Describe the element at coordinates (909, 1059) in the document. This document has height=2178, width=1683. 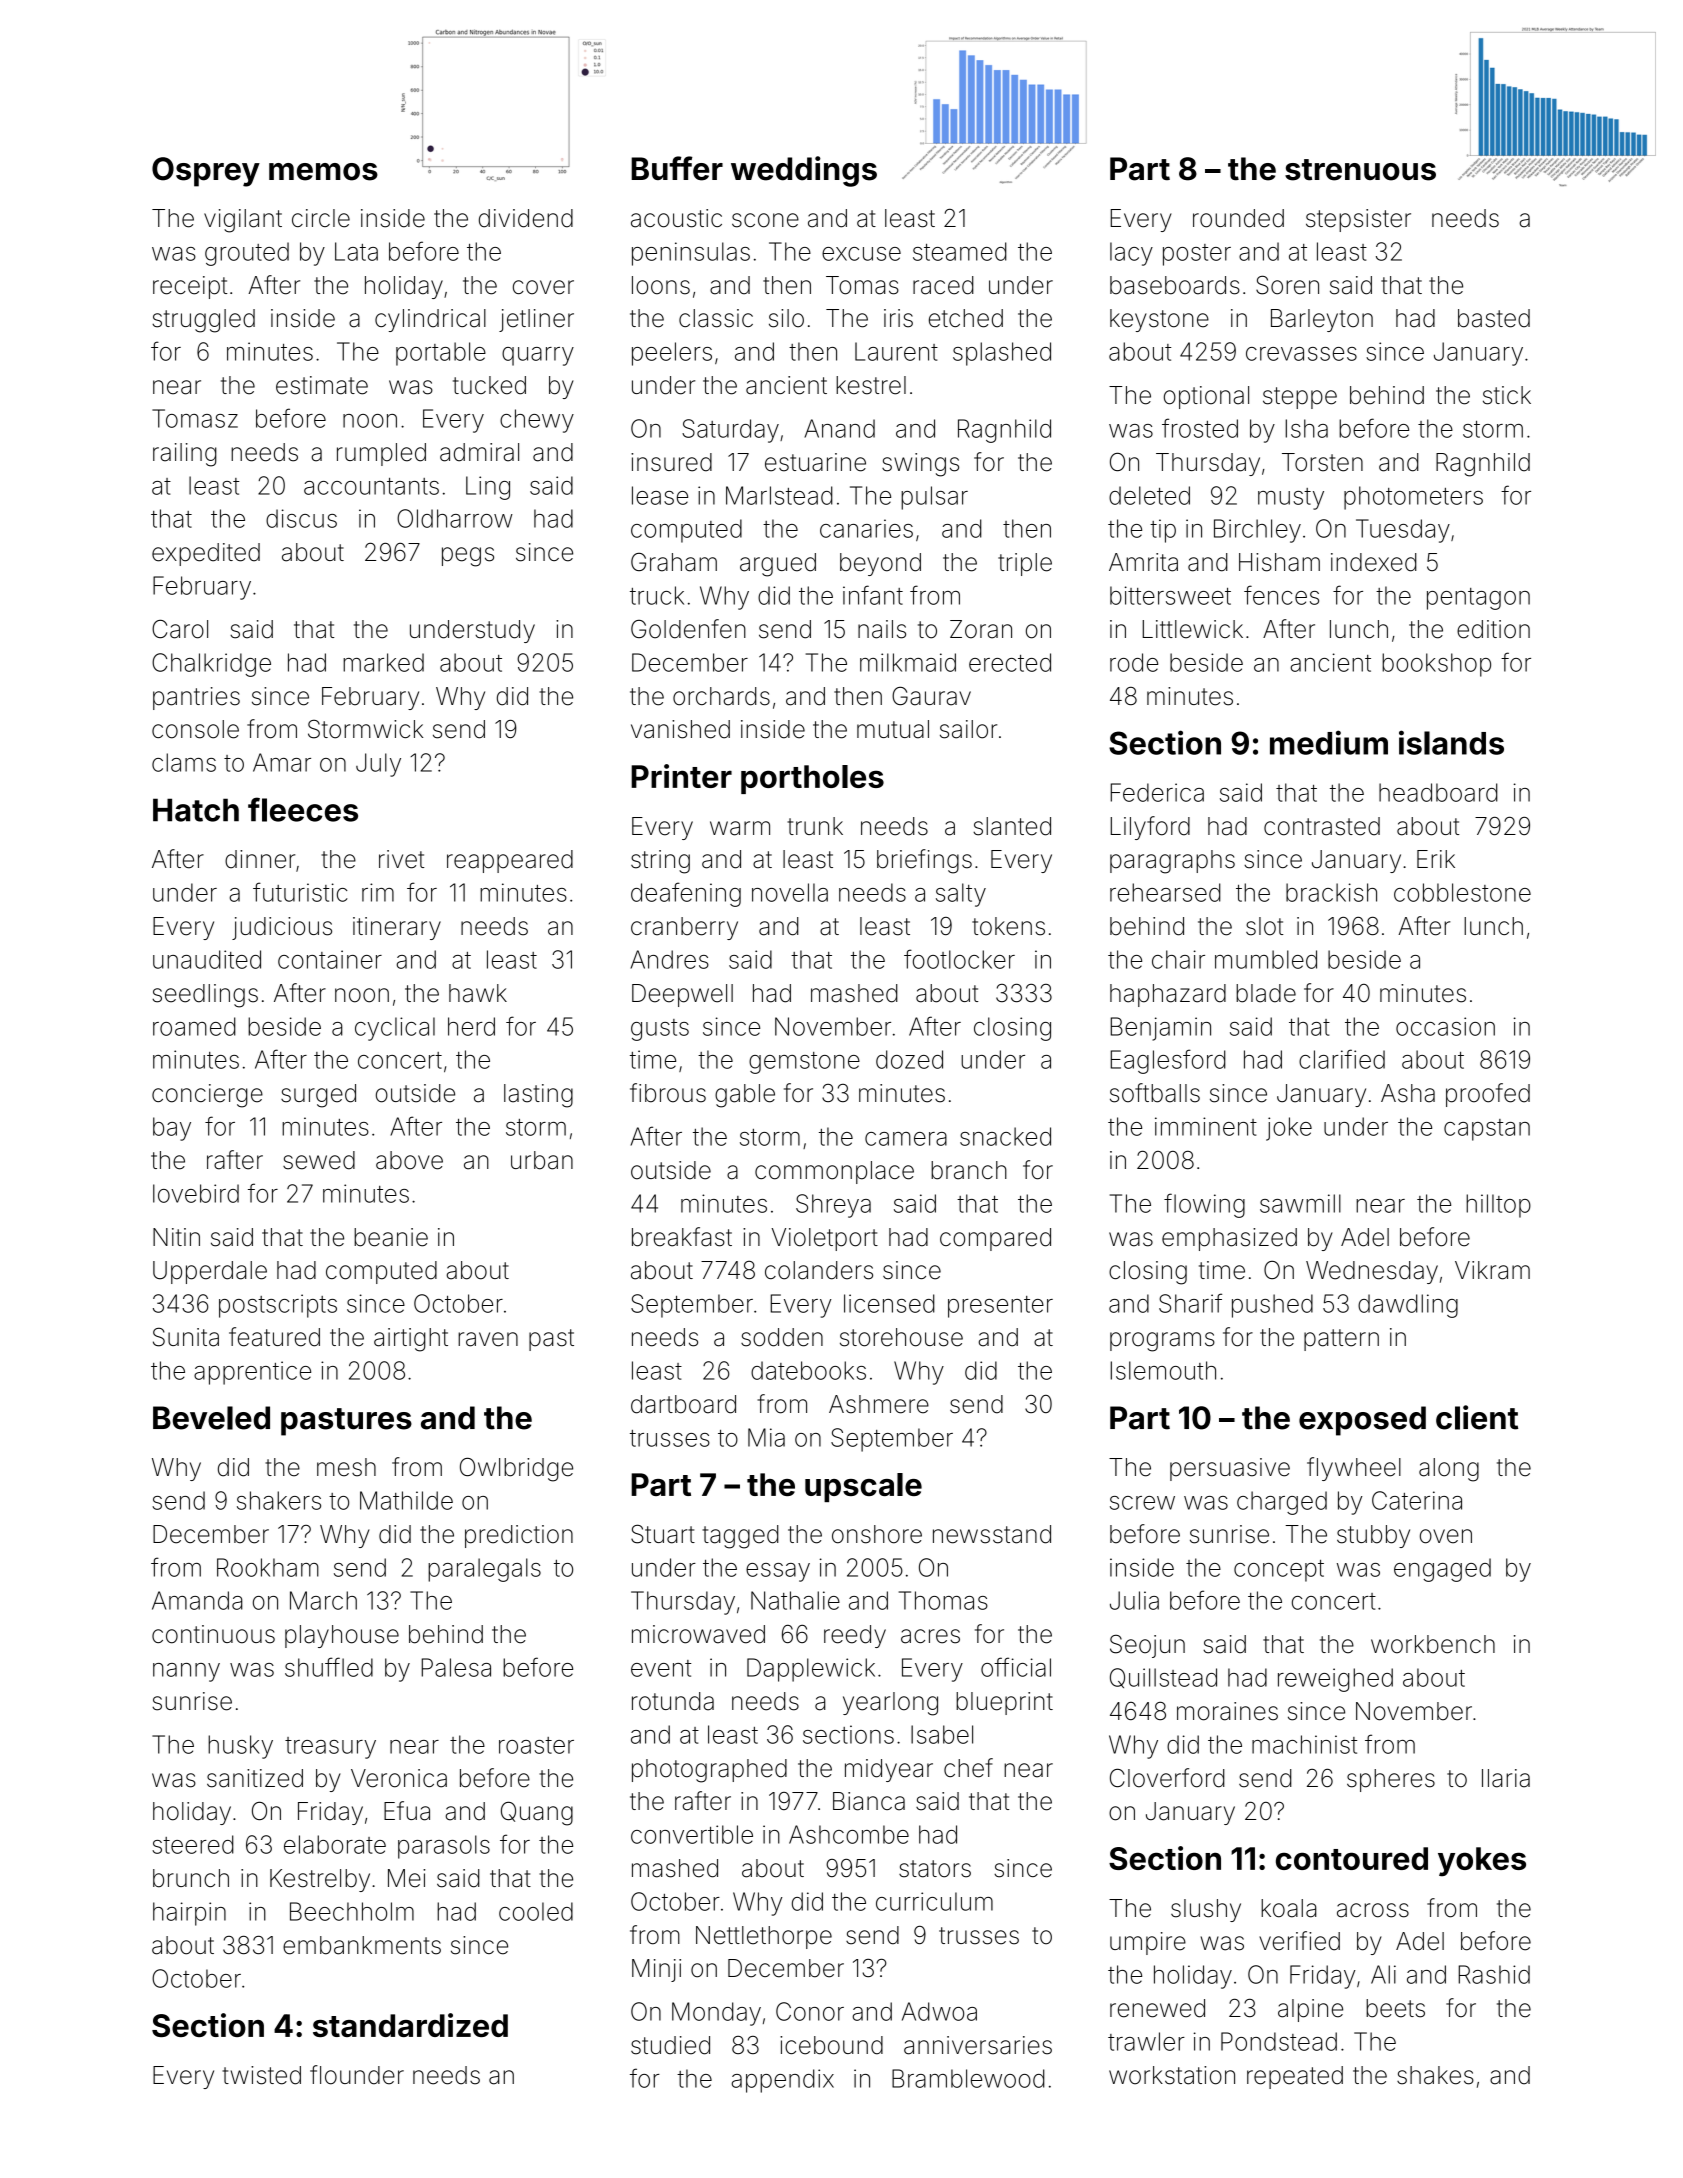
I see `dozed` at that location.
